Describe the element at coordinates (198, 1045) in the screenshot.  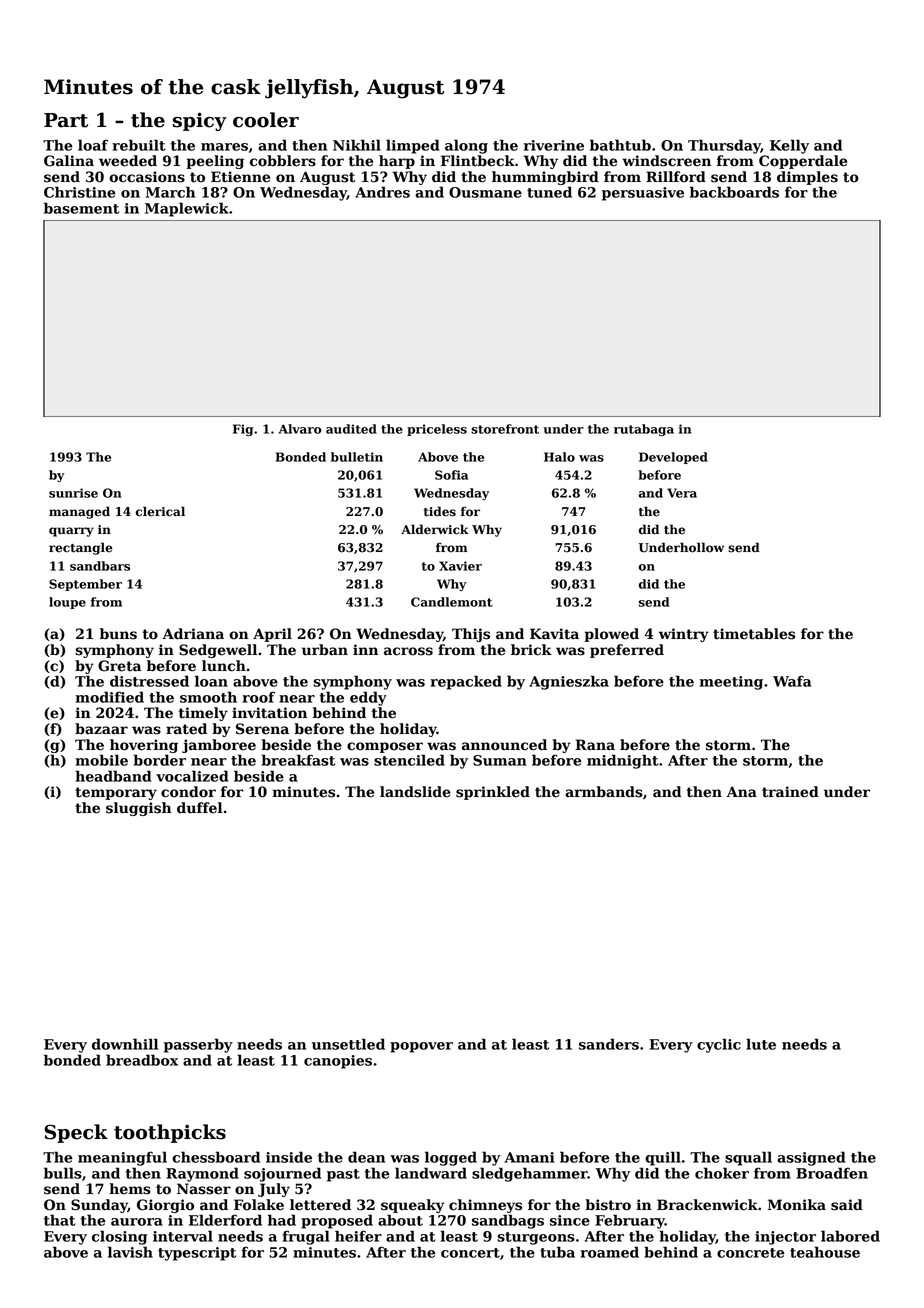
I see `passerby` at that location.
